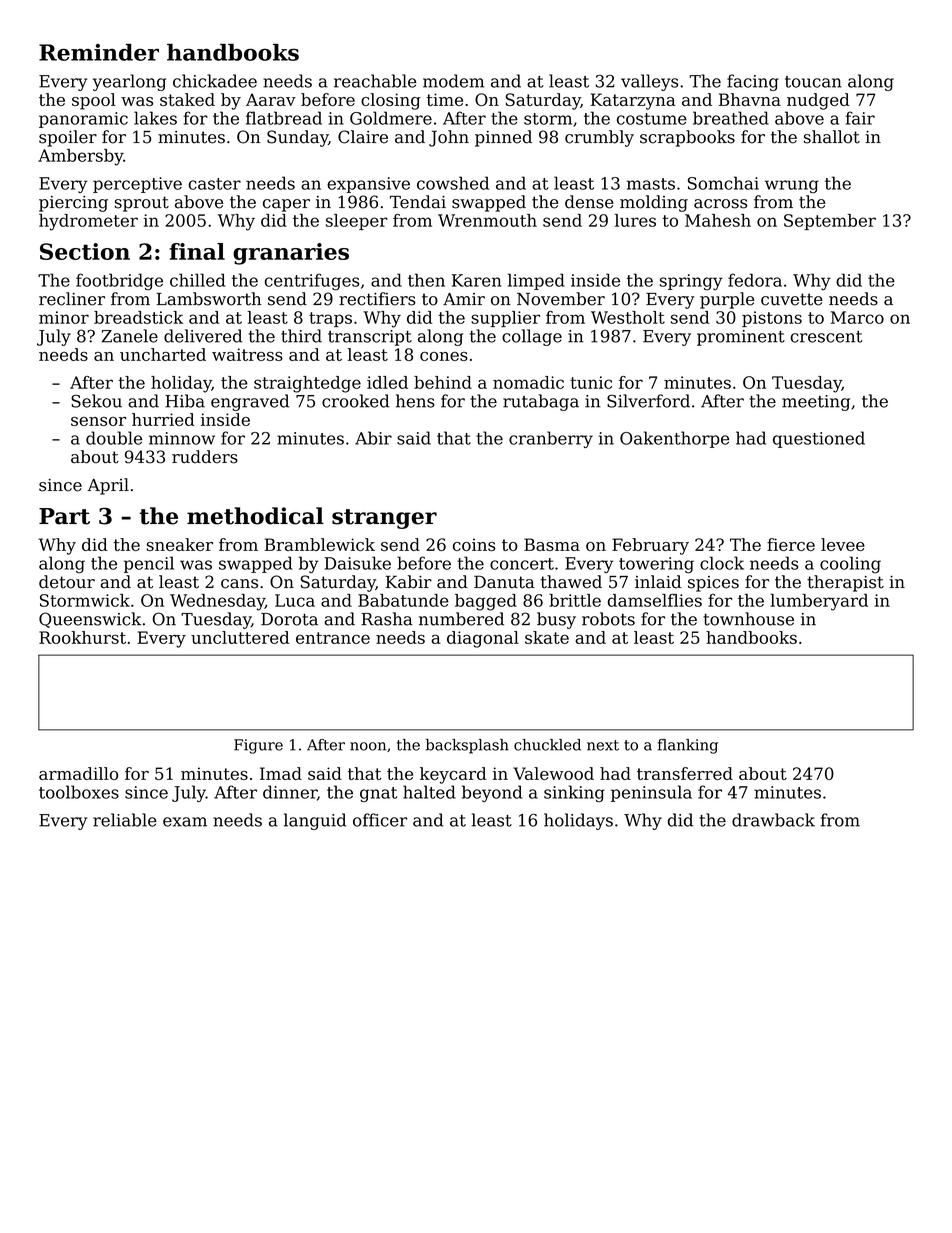  What do you see at coordinates (67, 582) in the screenshot?
I see `detour` at bounding box center [67, 582].
